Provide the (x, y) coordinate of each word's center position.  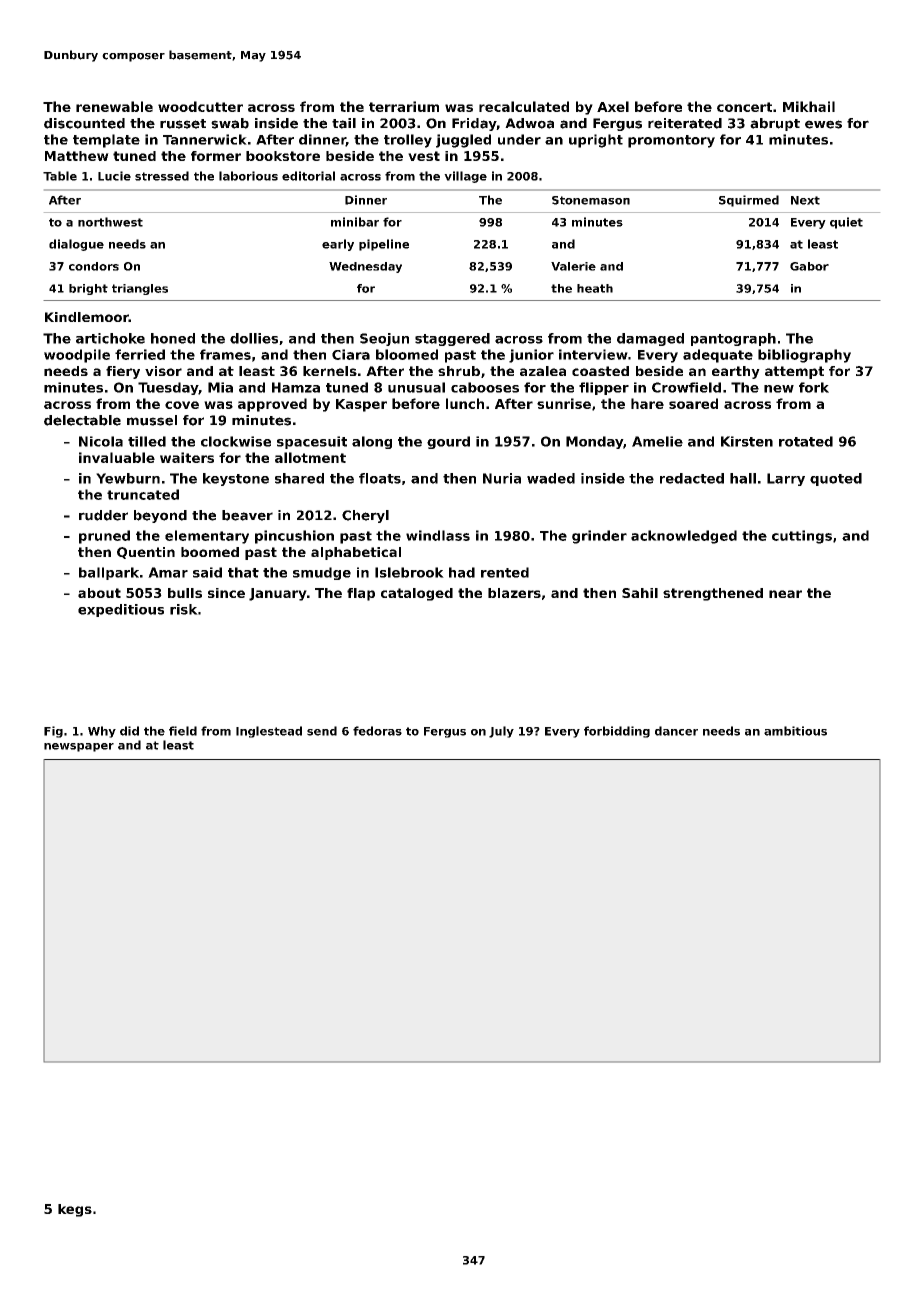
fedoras (377, 731)
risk (184, 609)
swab (230, 123)
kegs (75, 1210)
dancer (676, 731)
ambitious (795, 731)
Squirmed (749, 201)
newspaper (79, 747)
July (501, 732)
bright (88, 289)
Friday (474, 124)
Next (805, 200)
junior (531, 356)
